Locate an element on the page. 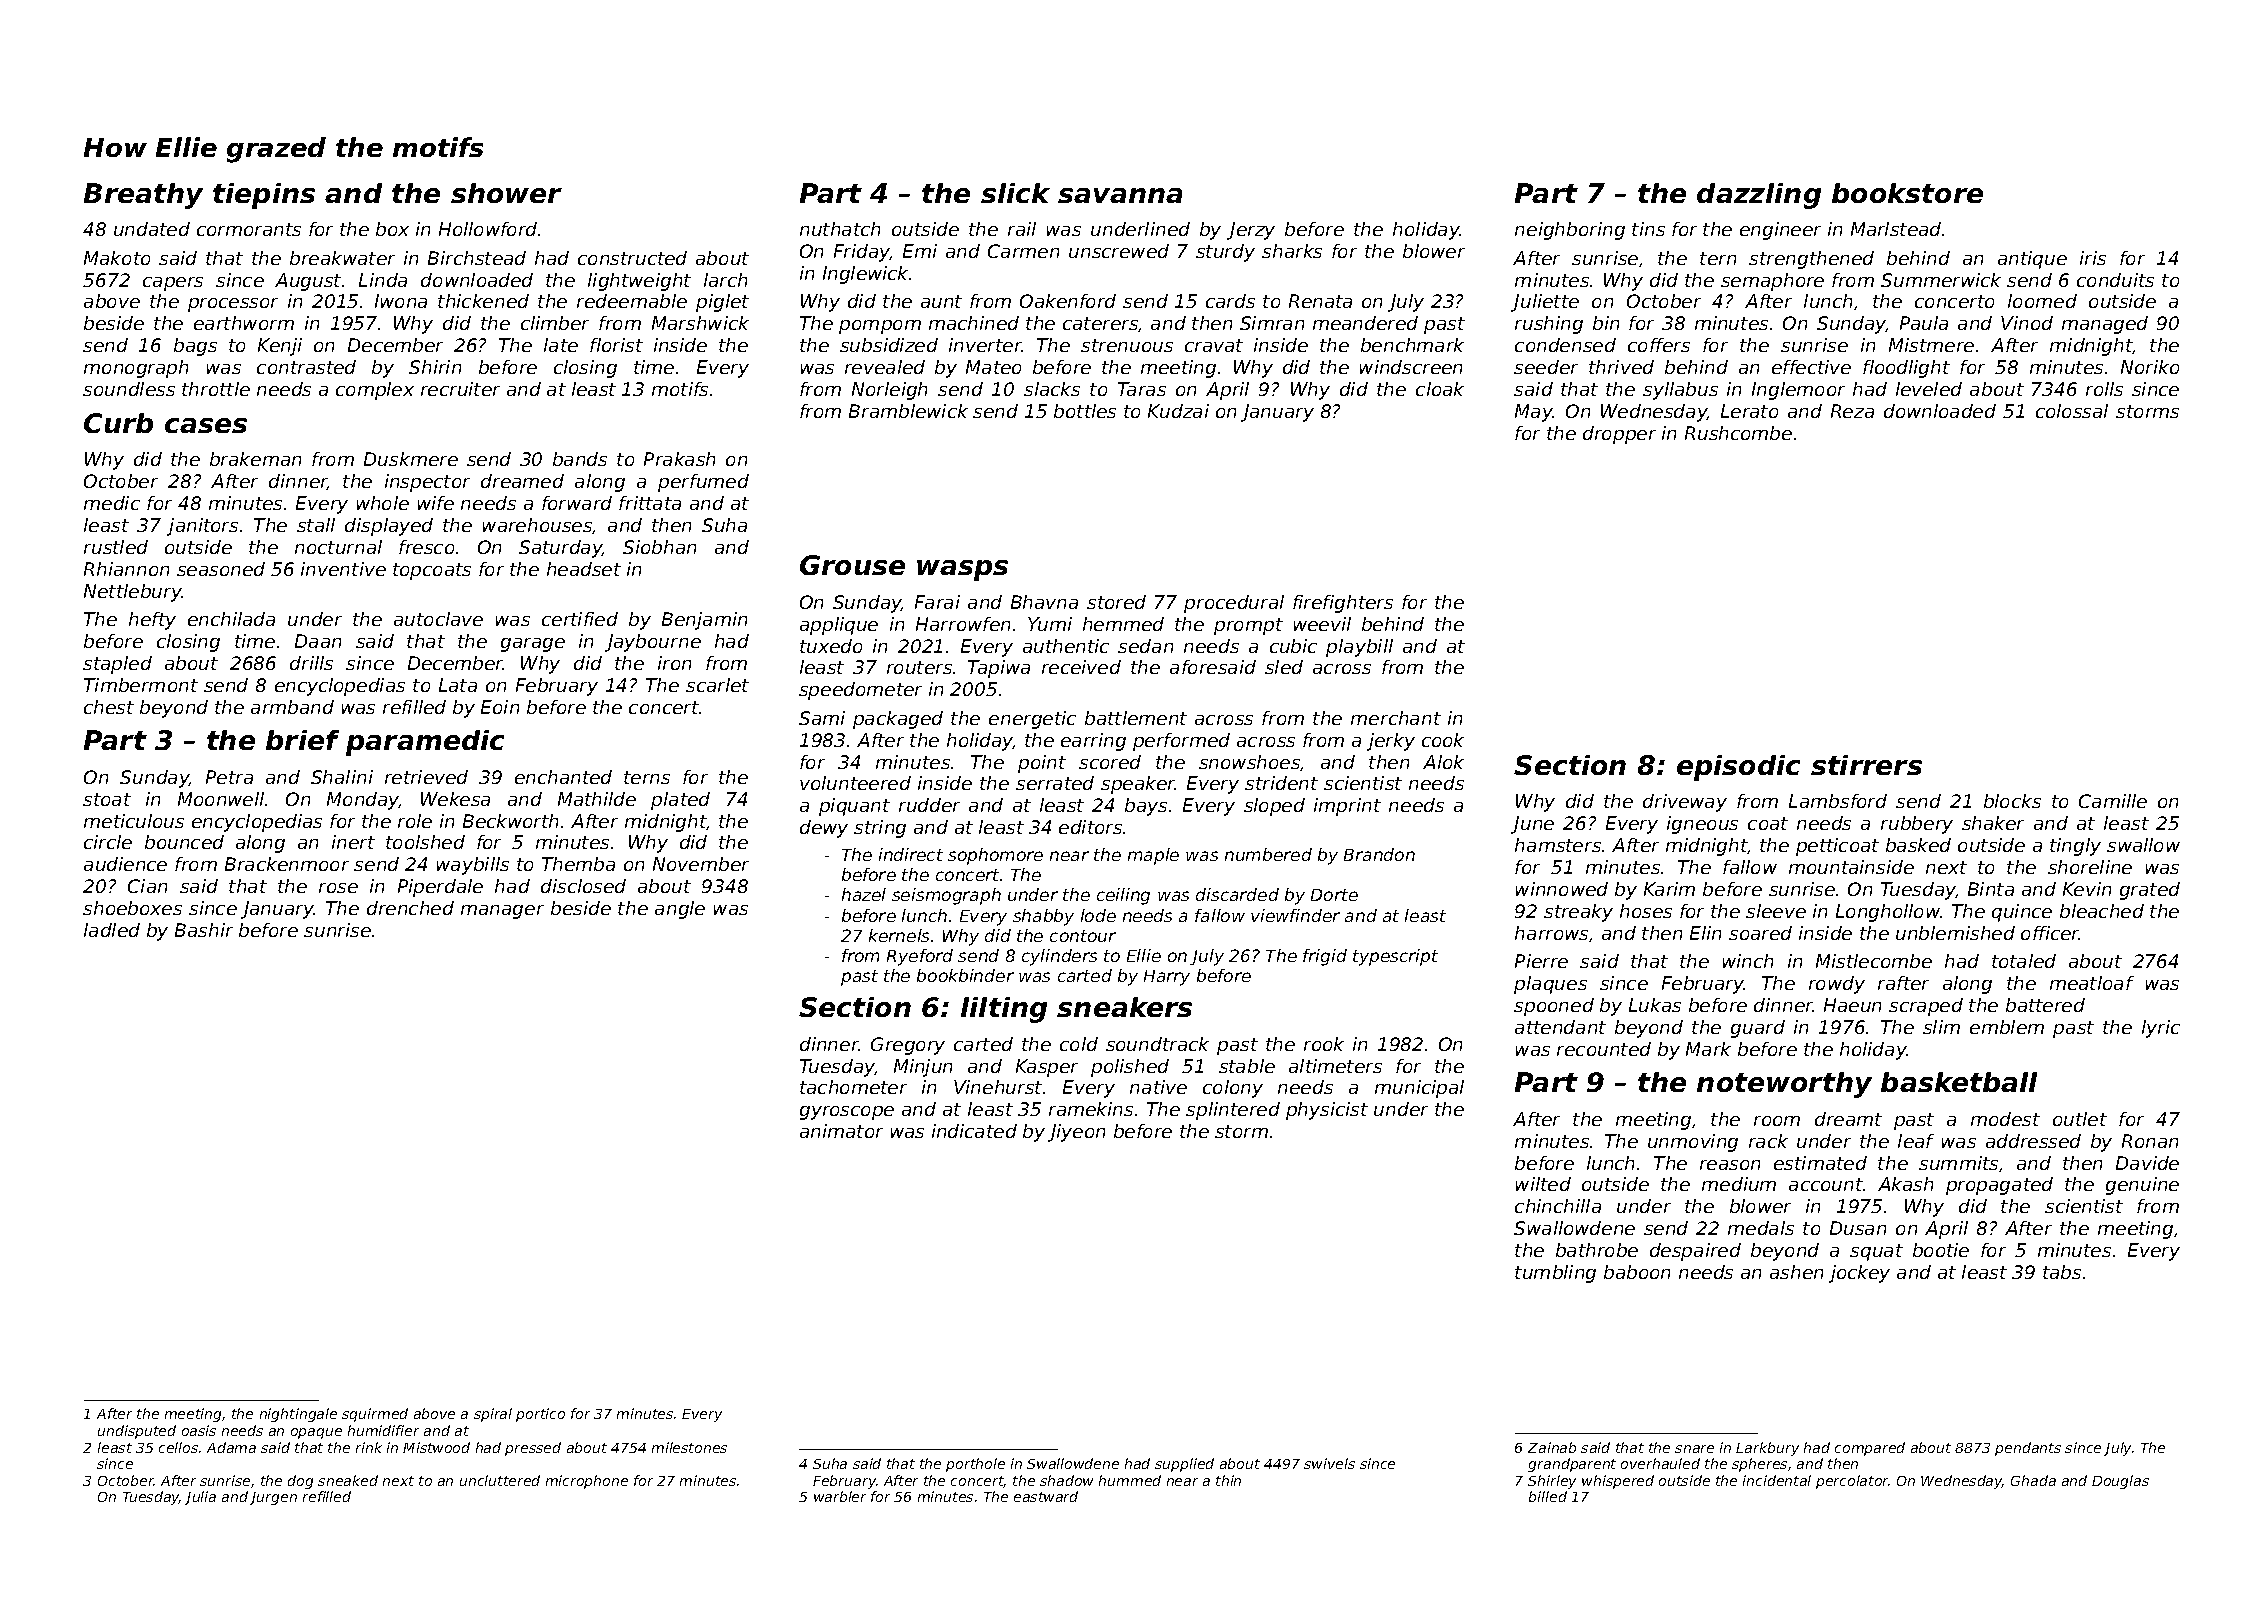 Image resolution: width=2264 pixels, height=1601 pixels. colossal is located at coordinates (2072, 411).
